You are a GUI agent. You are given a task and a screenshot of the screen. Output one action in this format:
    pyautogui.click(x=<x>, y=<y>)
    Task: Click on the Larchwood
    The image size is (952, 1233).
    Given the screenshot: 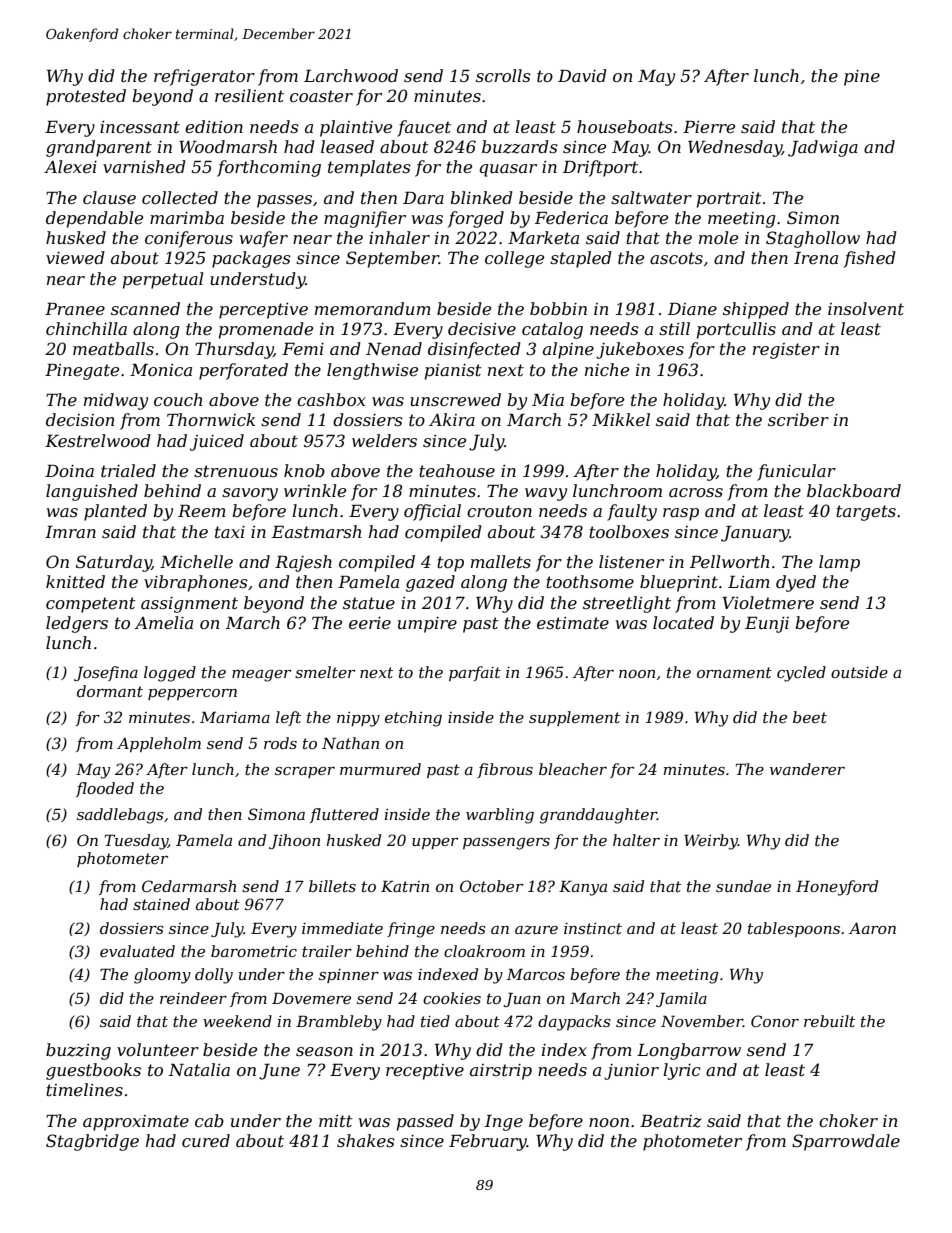 What is the action you would take?
    pyautogui.click(x=351, y=75)
